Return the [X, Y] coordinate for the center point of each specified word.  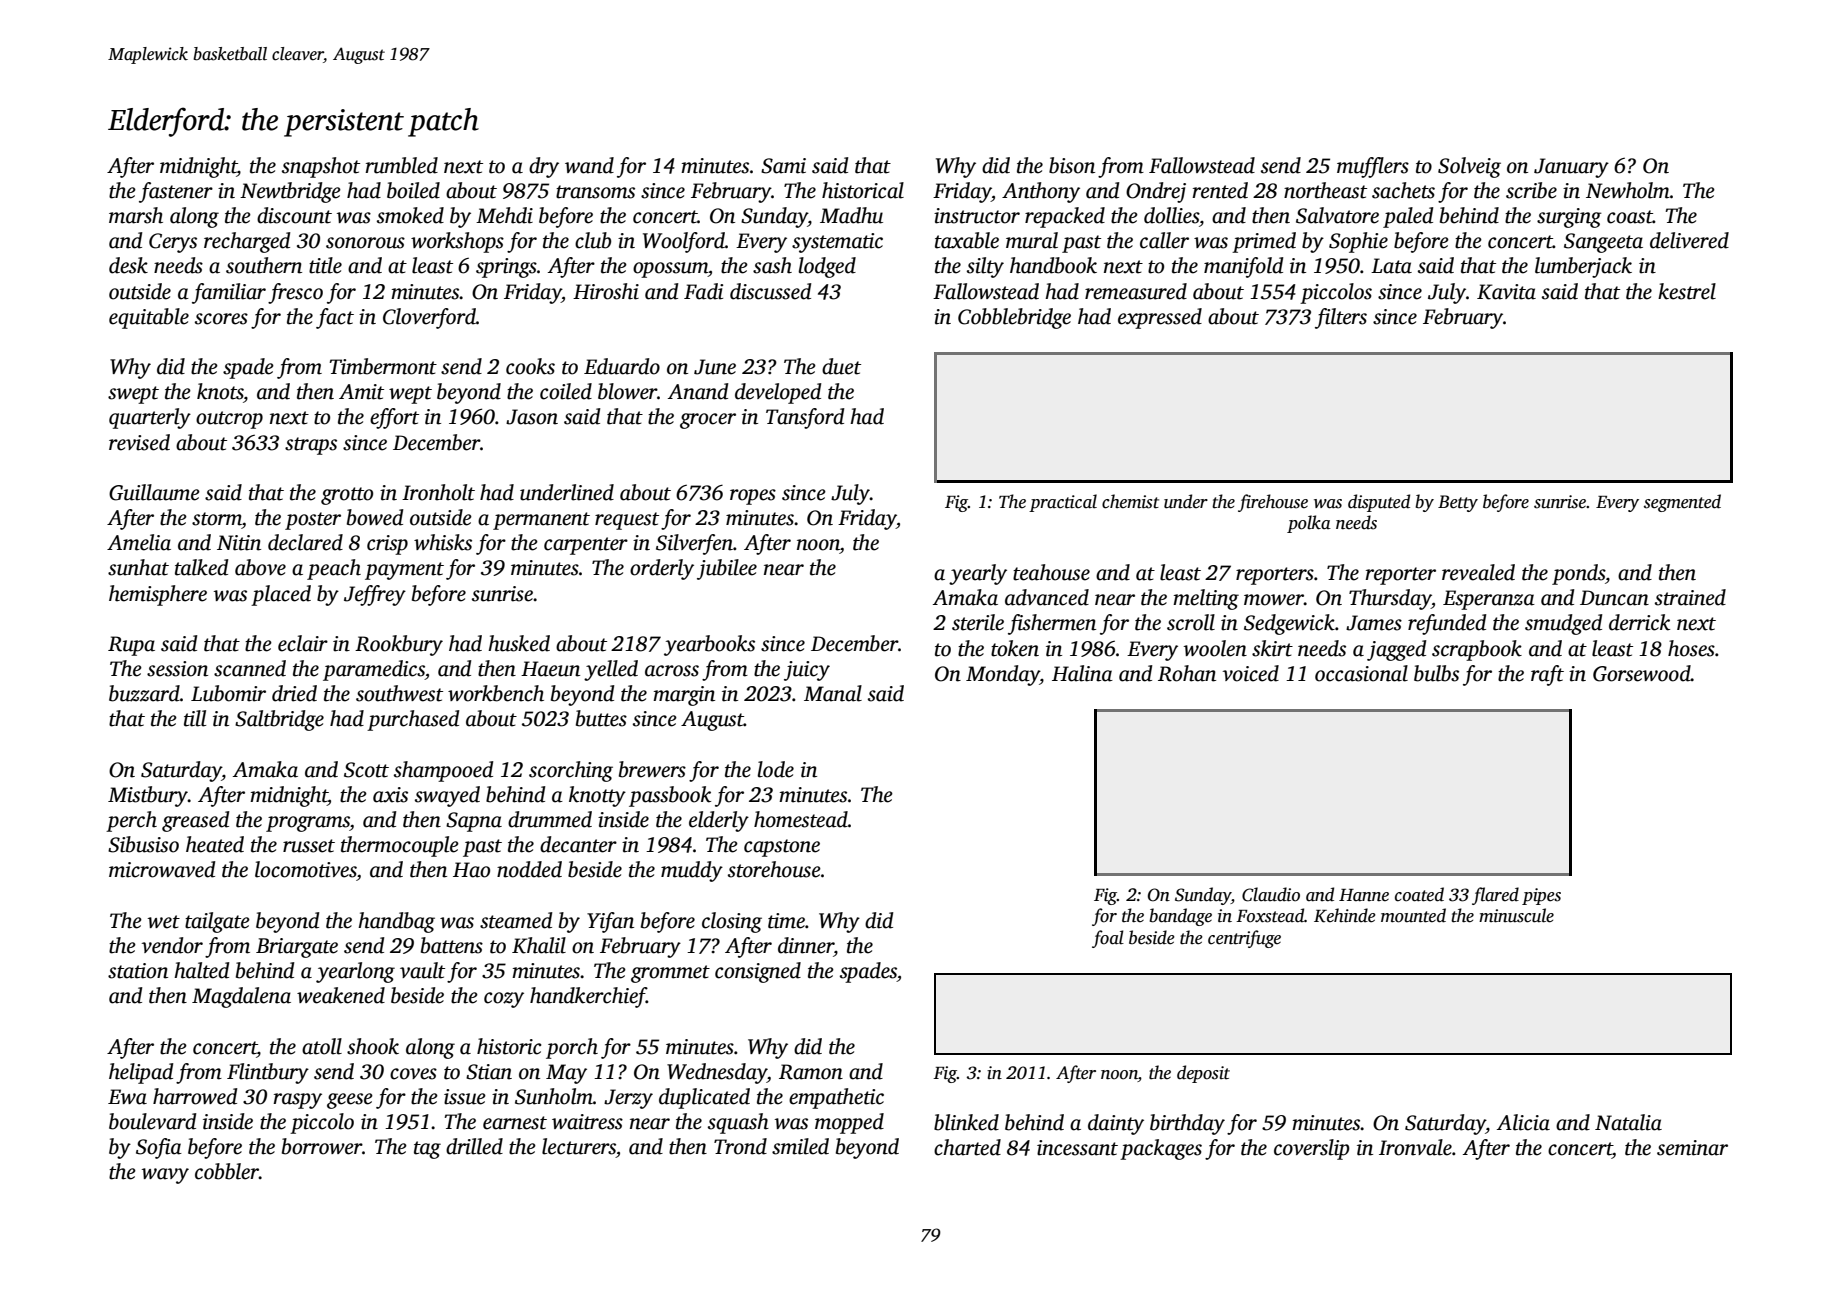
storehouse [774, 869]
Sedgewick [1289, 624]
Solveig [1469, 167]
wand [589, 165]
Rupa [131, 646]
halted [201, 970]
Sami [783, 166]
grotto [347, 496]
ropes [753, 497]
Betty [1458, 503]
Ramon [811, 1072]
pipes [1541, 896]
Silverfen [694, 544]
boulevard [152, 1121]
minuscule [1516, 915]
